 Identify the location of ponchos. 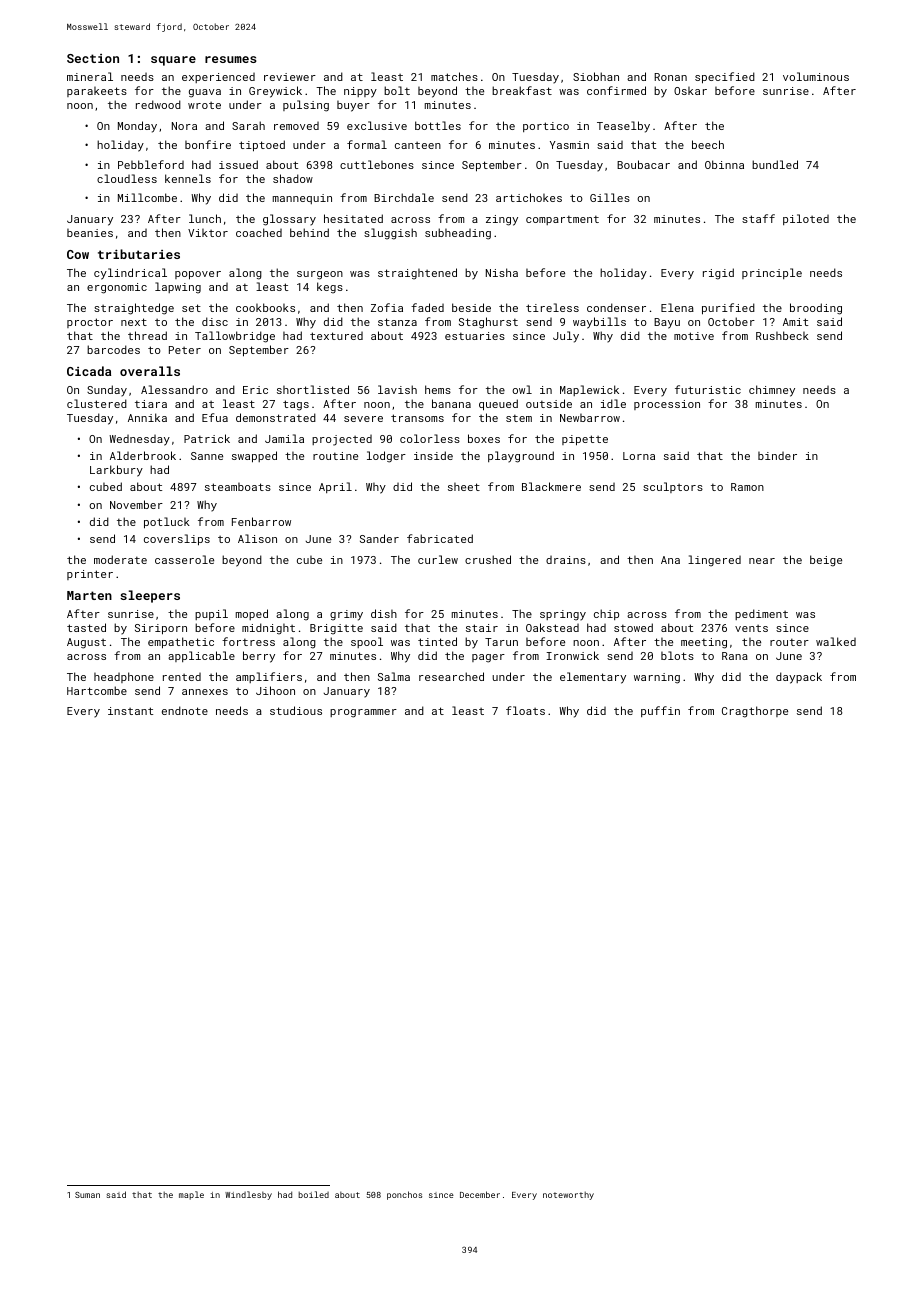
(404, 1195).
